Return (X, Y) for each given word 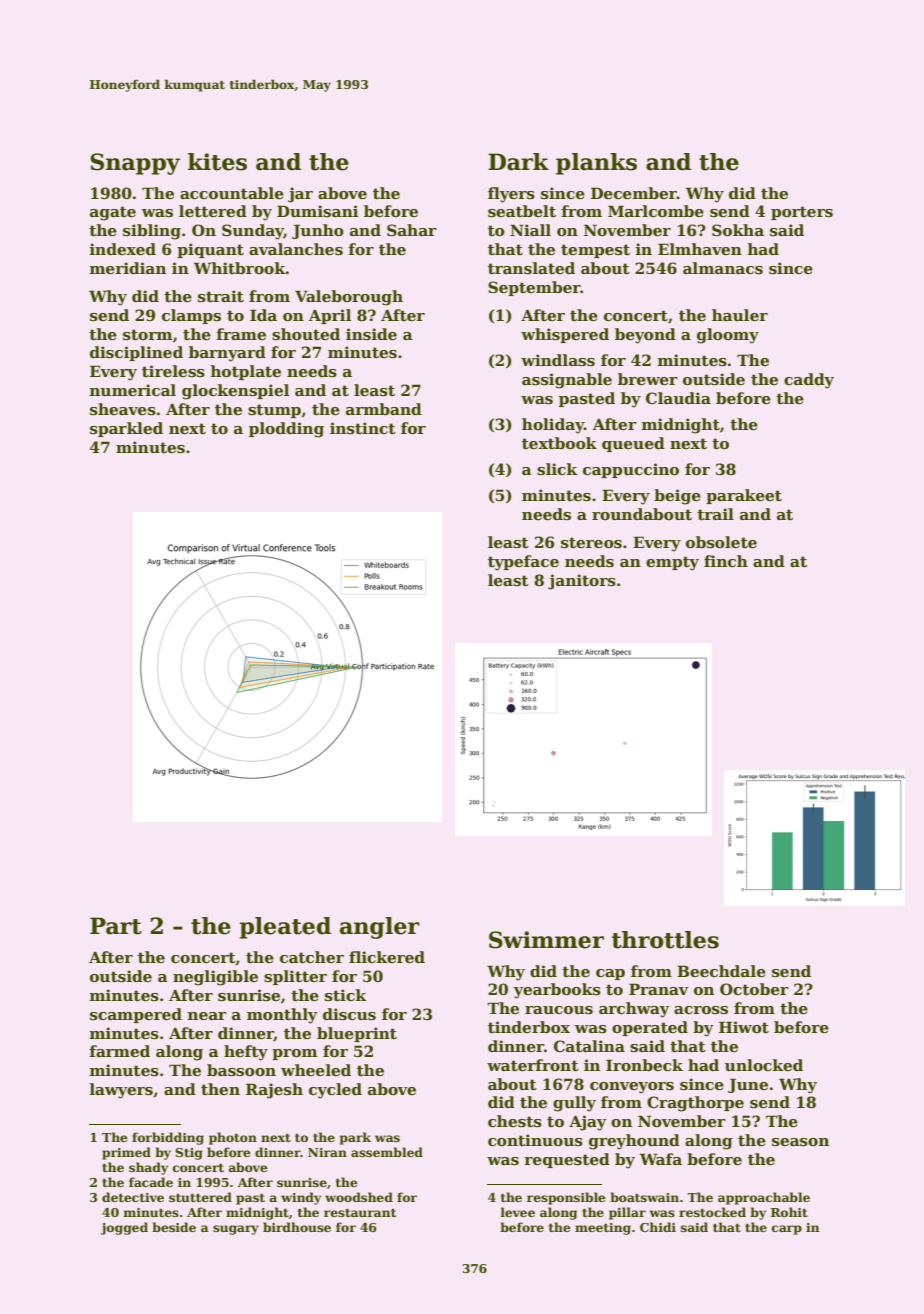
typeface (523, 563)
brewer (648, 379)
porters (802, 213)
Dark (518, 162)
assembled (387, 1152)
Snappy (135, 164)
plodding (286, 430)
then (220, 1089)
